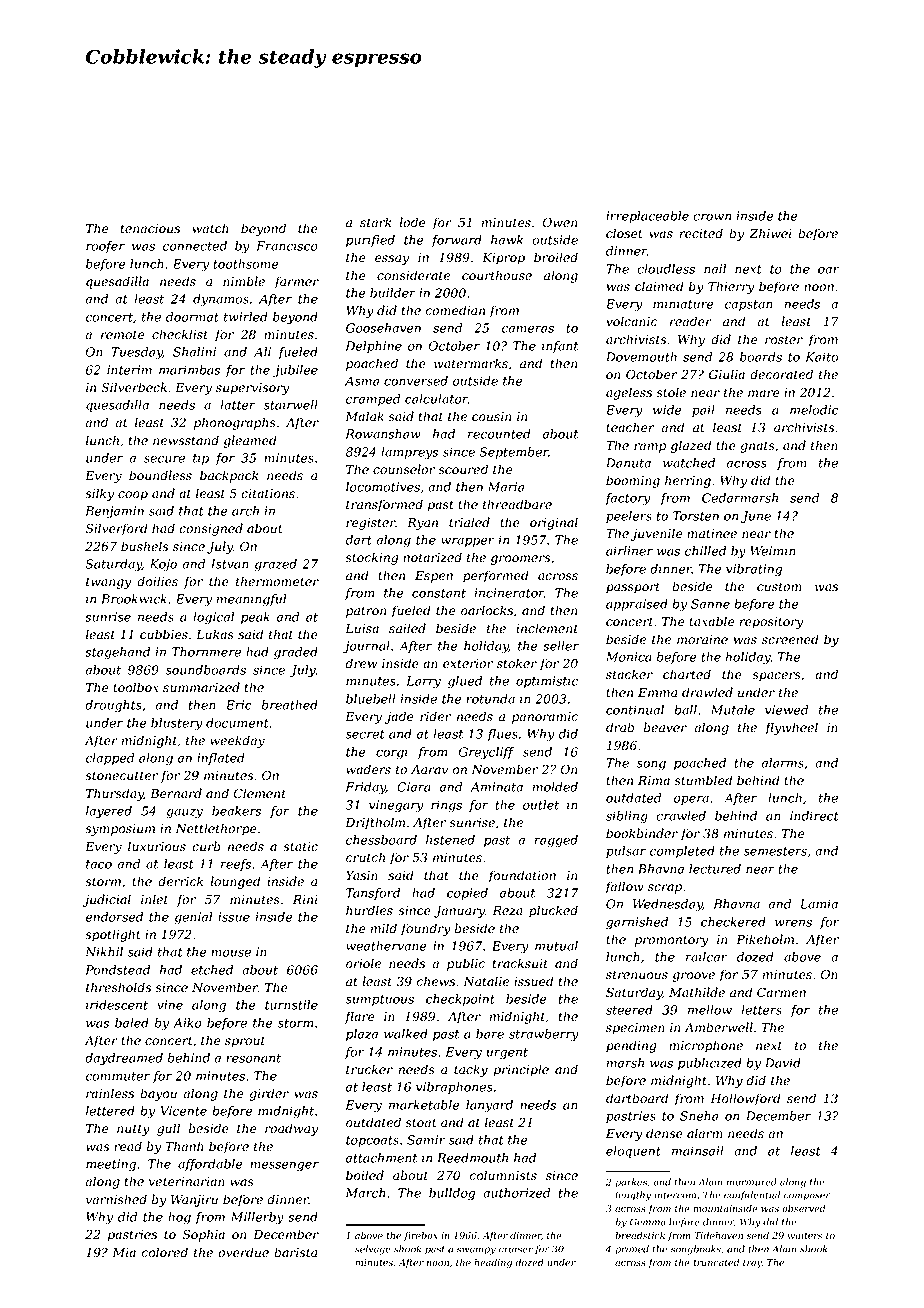 The height and width of the screenshot is (1308, 924). Describe the element at coordinates (134, 387) in the screenshot. I see `Silverbeck` at that location.
